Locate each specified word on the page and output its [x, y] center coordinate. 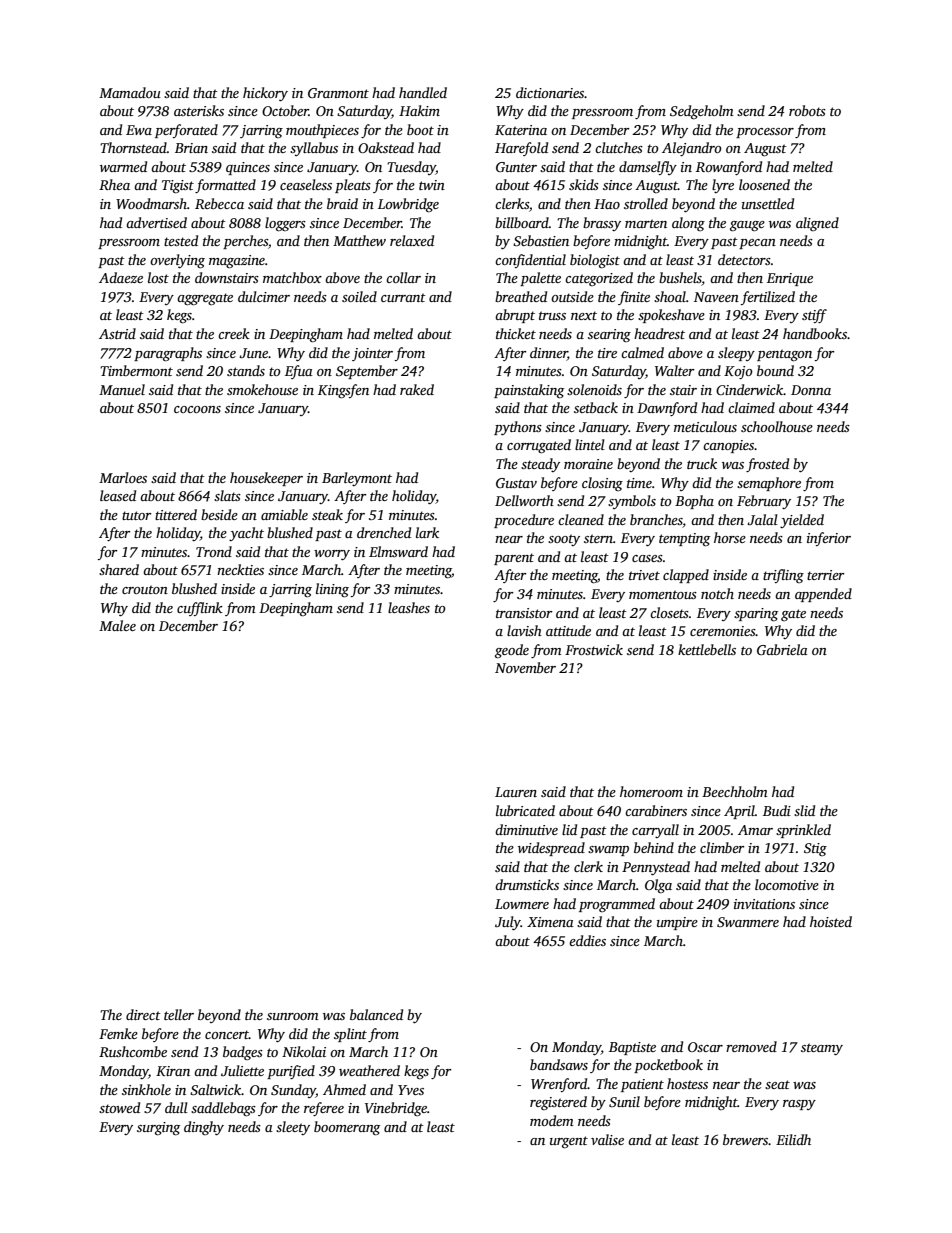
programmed [617, 905]
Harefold [521, 149]
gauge [747, 226]
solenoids [594, 389]
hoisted [831, 921]
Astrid [117, 333]
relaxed [412, 240]
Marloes [123, 477]
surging [158, 1129]
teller [179, 1014]
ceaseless [306, 184]
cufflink [200, 609]
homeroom [651, 791]
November [525, 667]
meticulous [705, 426]
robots [807, 110]
